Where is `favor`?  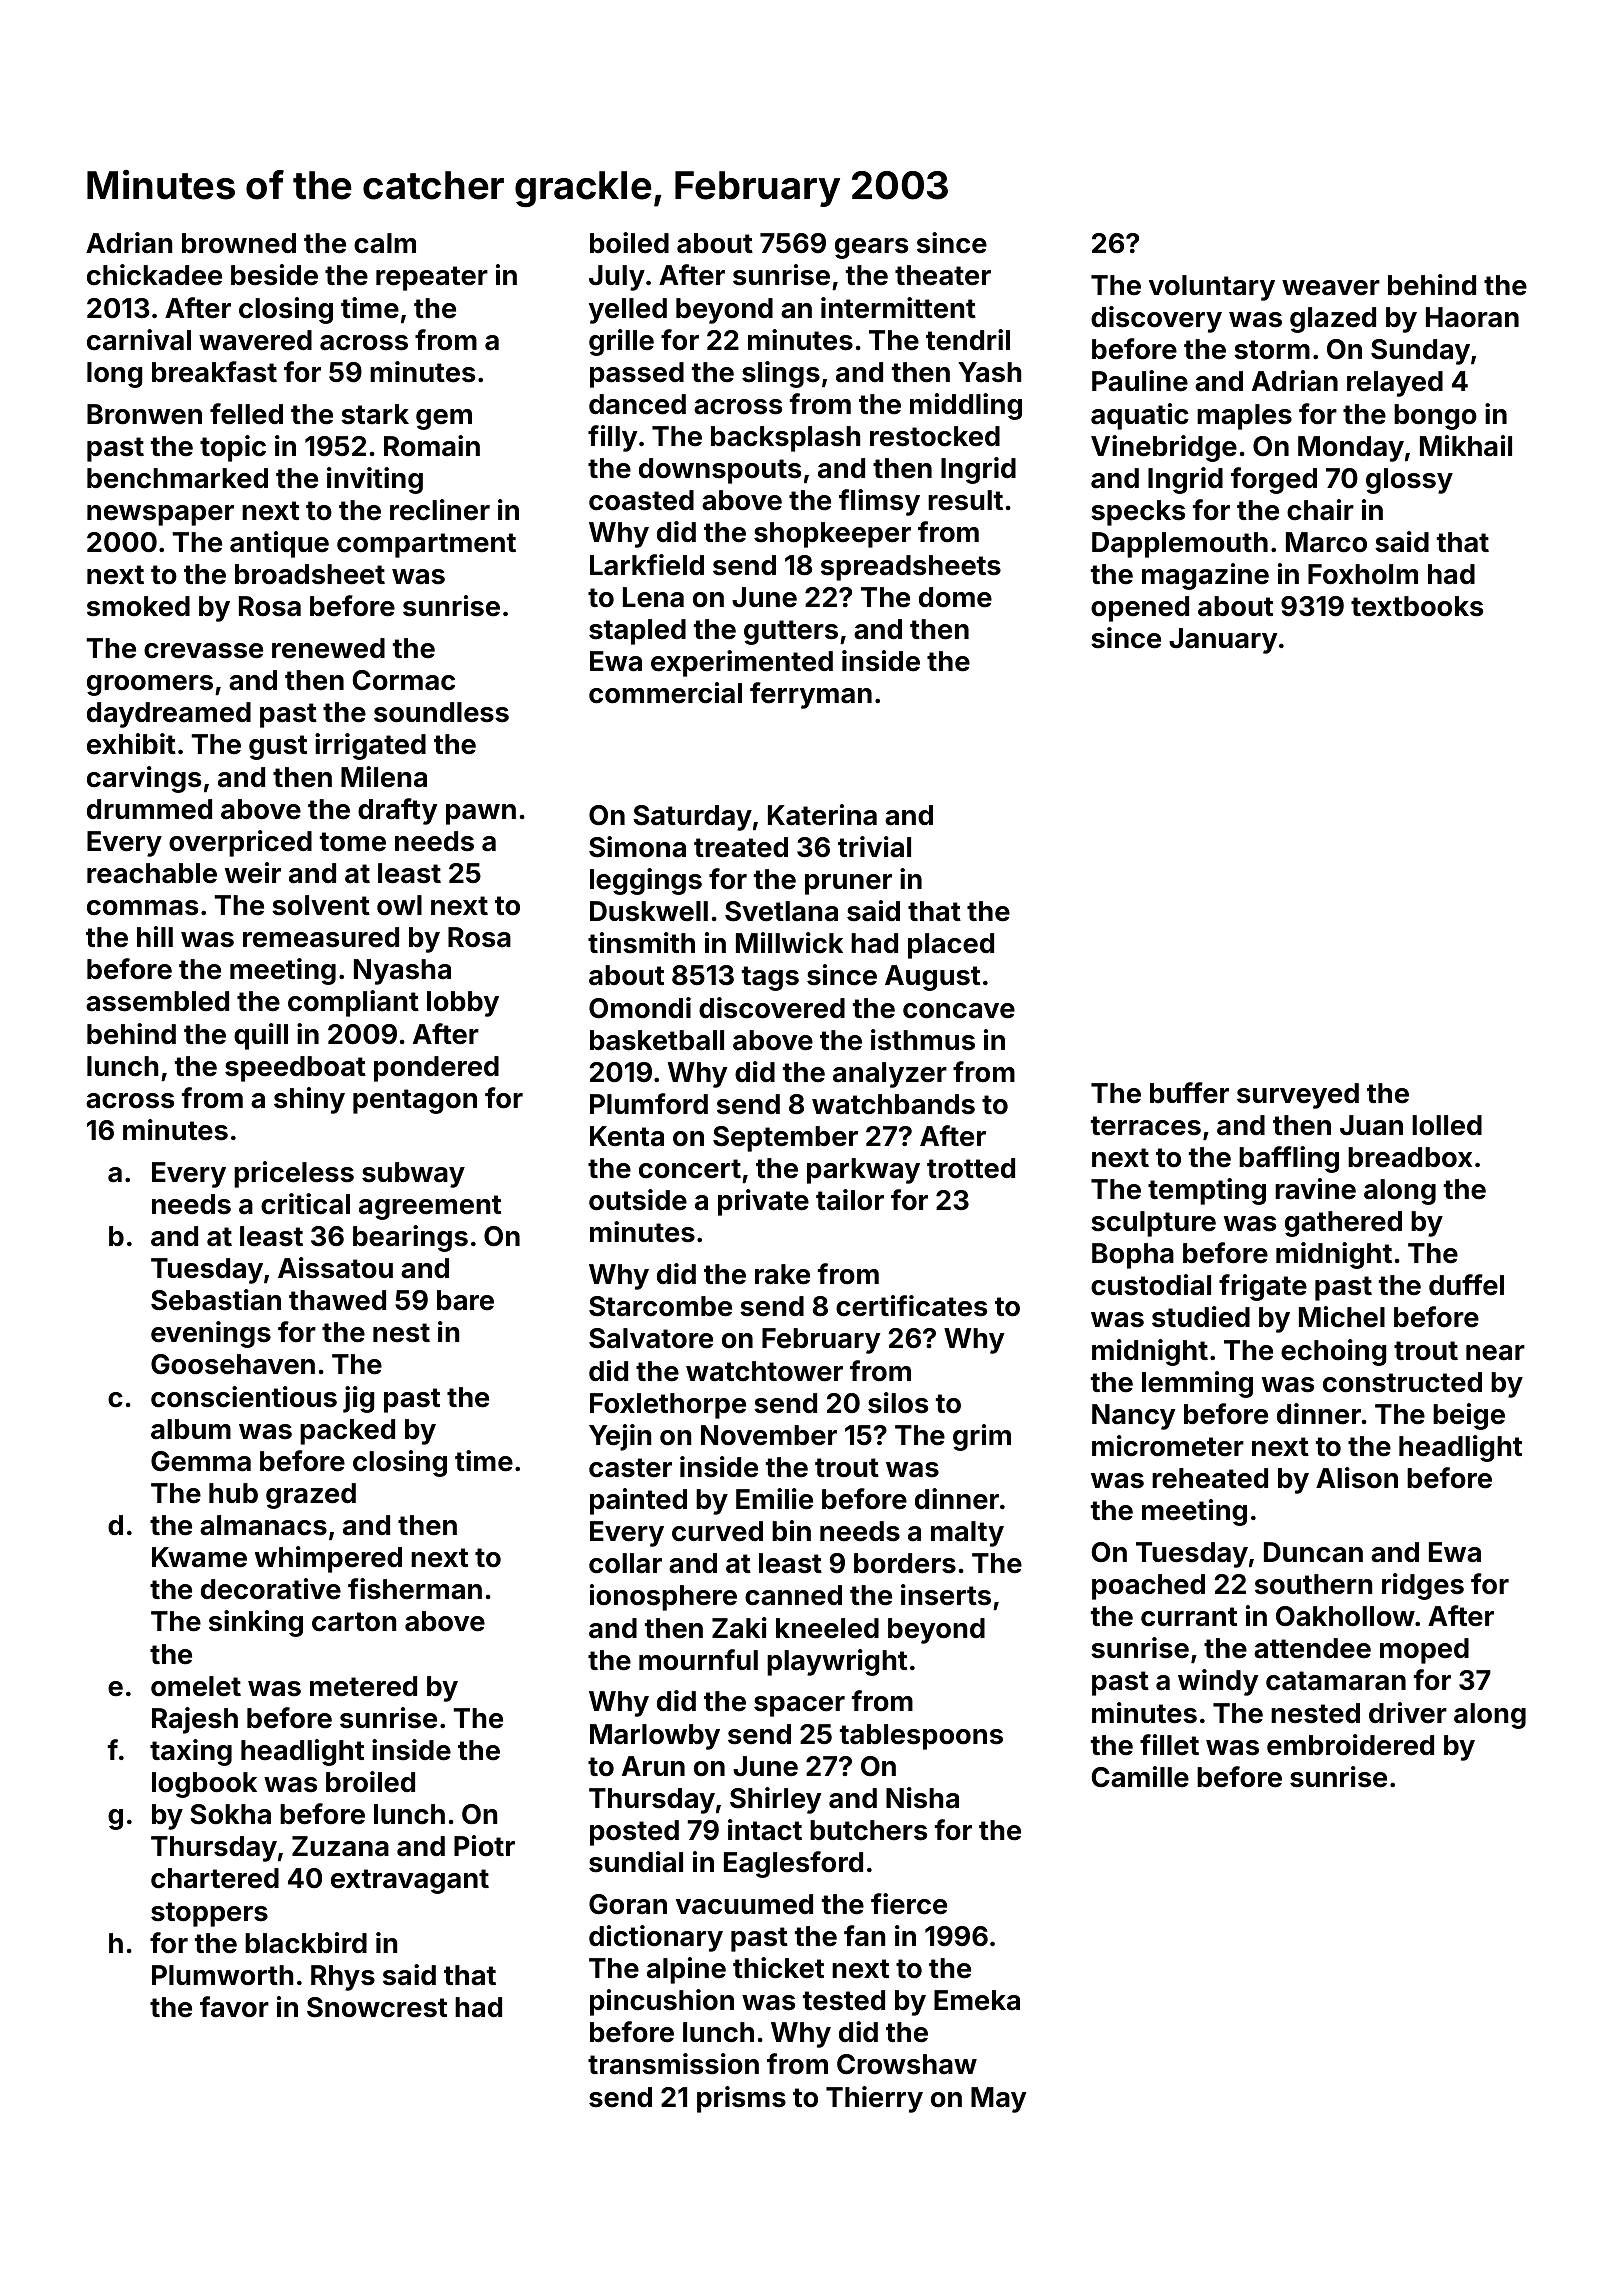 favor is located at coordinates (234, 2007).
